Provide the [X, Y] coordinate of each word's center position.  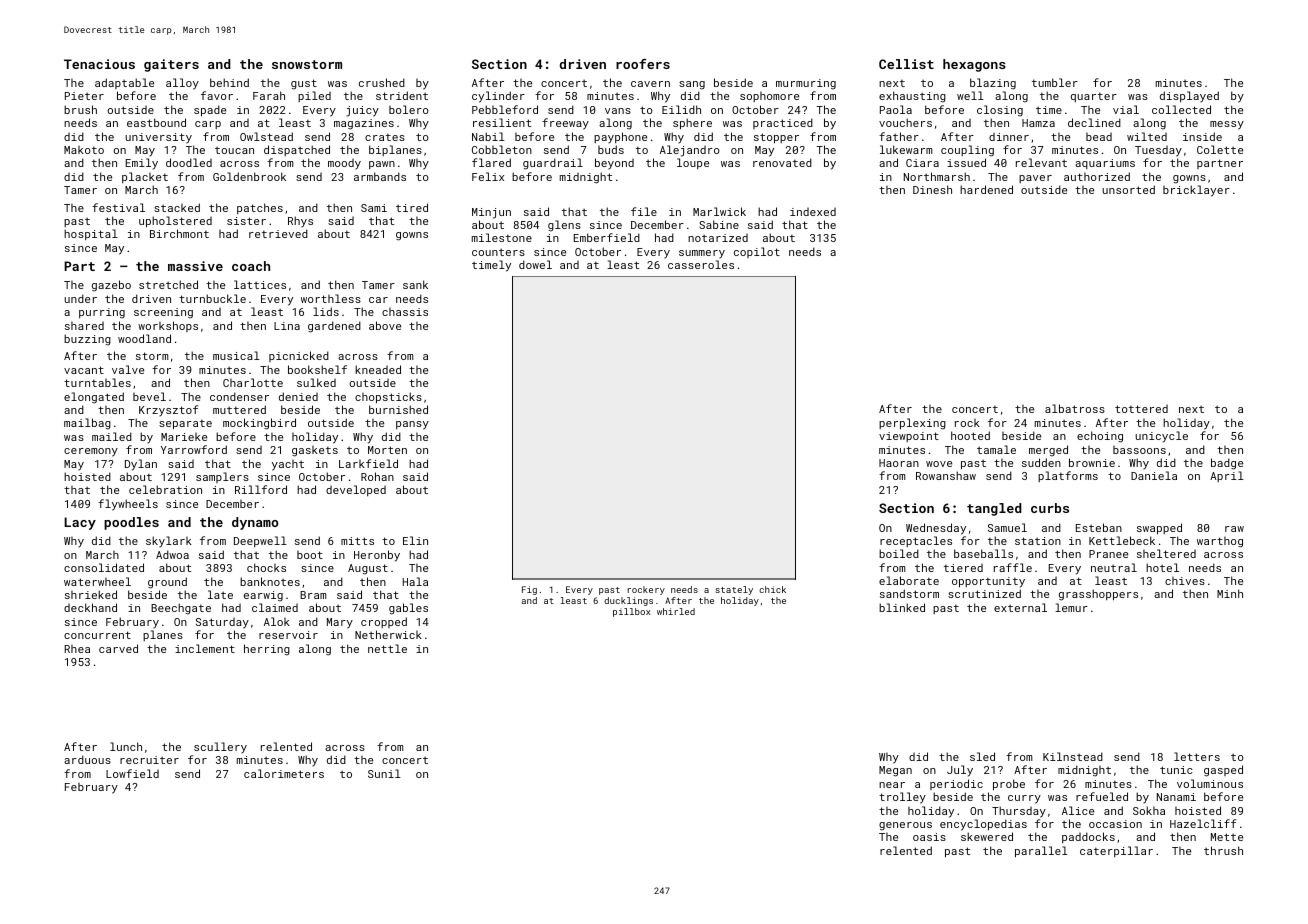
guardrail [553, 164]
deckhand [90, 607]
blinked [902, 607]
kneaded [378, 369]
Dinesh [932, 189]
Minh [1230, 593]
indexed [813, 212]
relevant [1041, 162]
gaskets [315, 451]
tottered [1141, 409]
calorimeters [284, 773]
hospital [91, 234]
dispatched [297, 150]
